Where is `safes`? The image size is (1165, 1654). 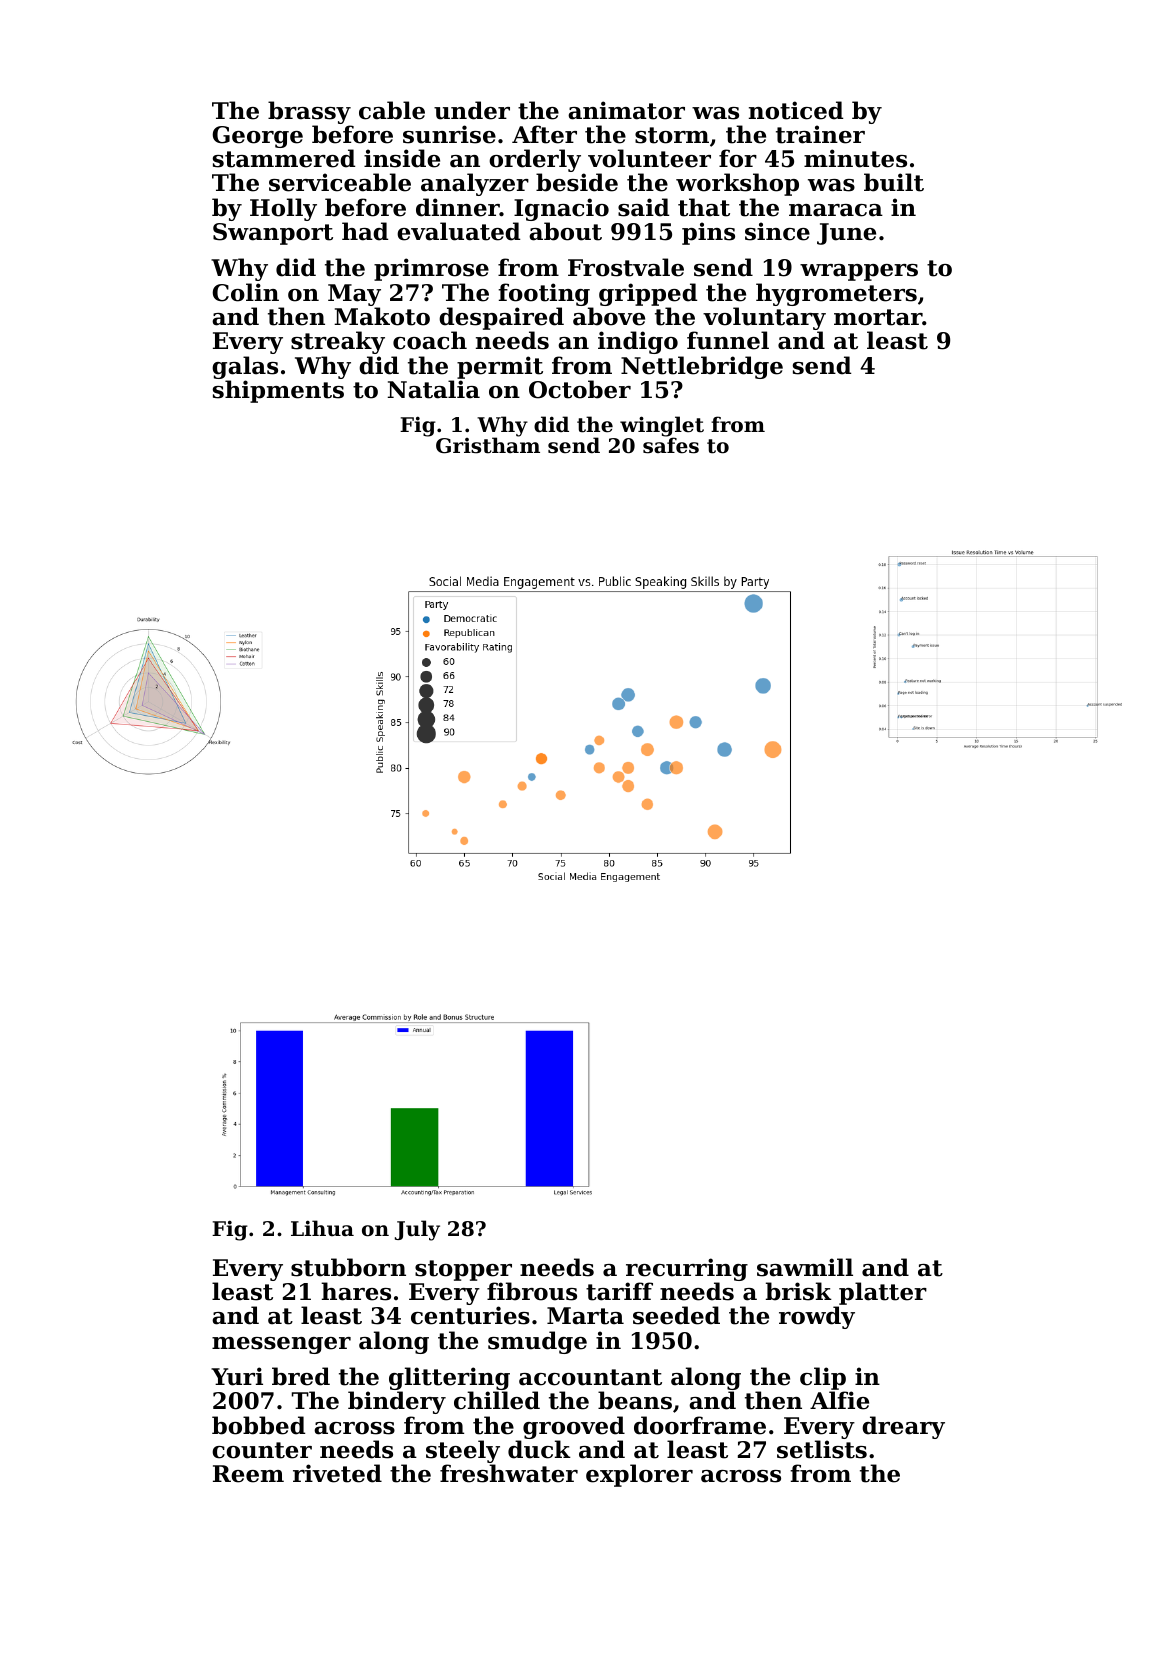 safes is located at coordinates (671, 445).
